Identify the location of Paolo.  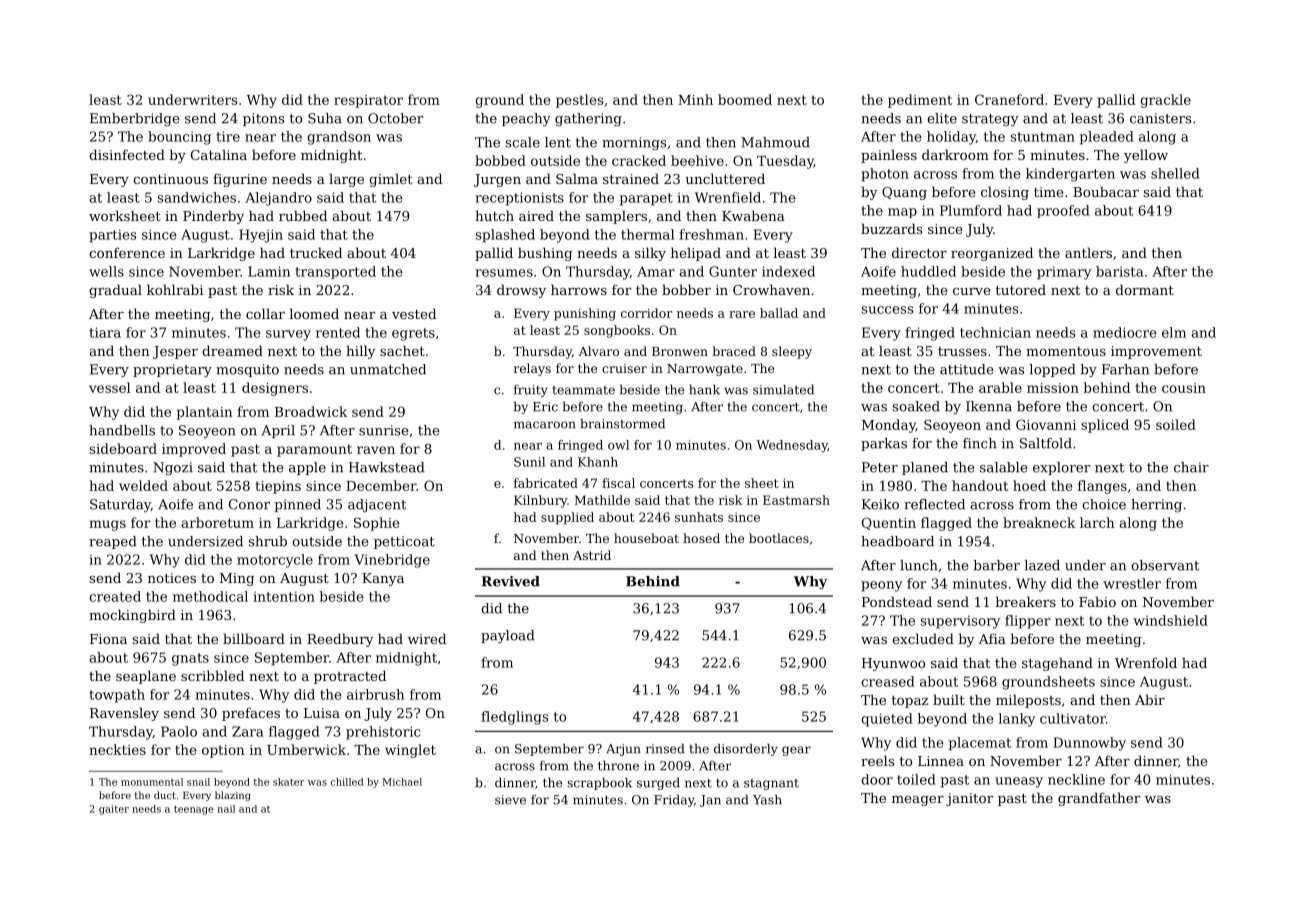
(179, 731).
